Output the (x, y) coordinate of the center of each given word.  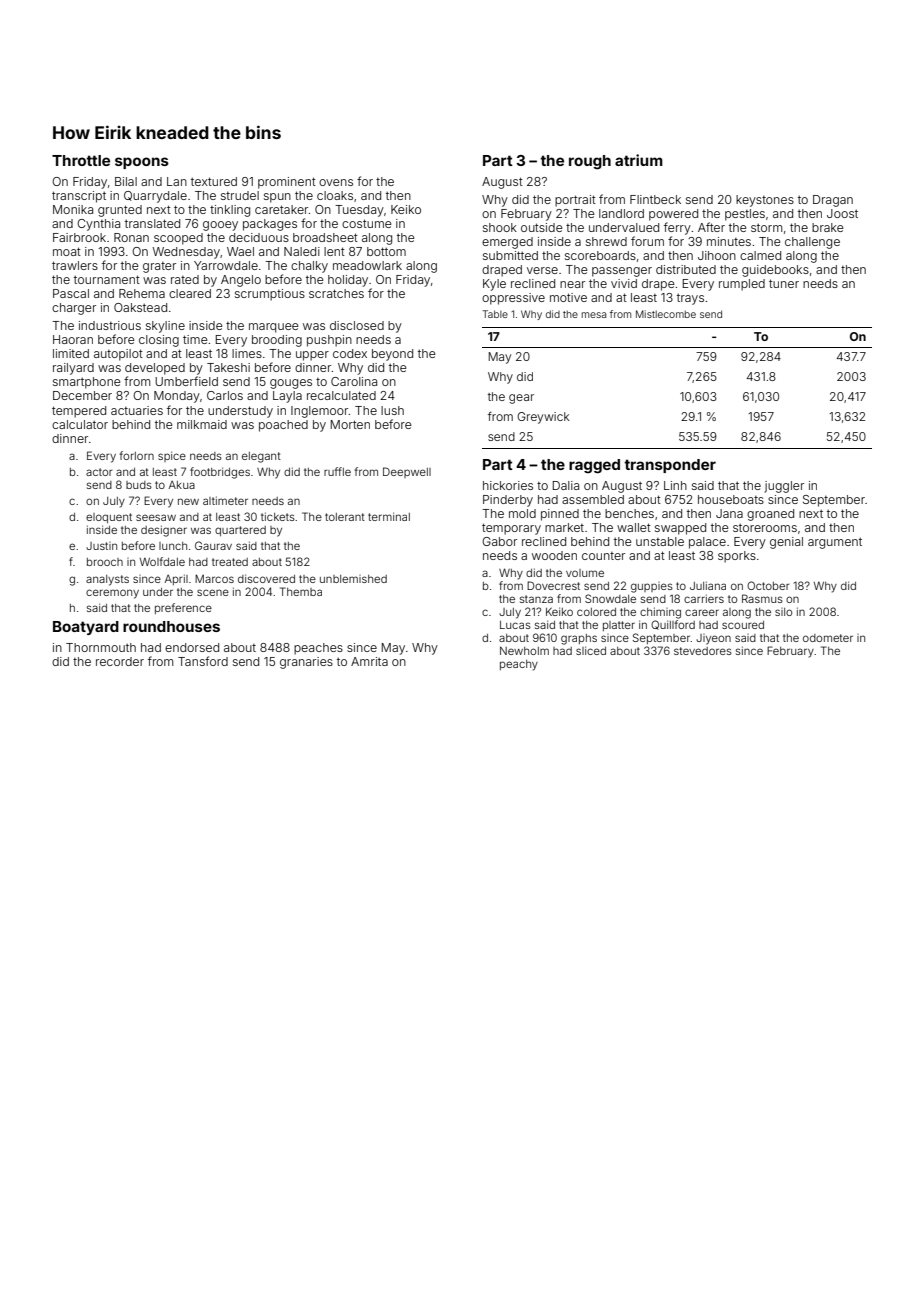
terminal (389, 516)
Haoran (73, 339)
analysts (107, 580)
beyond (392, 355)
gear (521, 399)
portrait (575, 201)
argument (835, 543)
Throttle (81, 160)
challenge (812, 243)
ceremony (112, 594)
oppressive (513, 299)
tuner (784, 283)
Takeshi (228, 367)
